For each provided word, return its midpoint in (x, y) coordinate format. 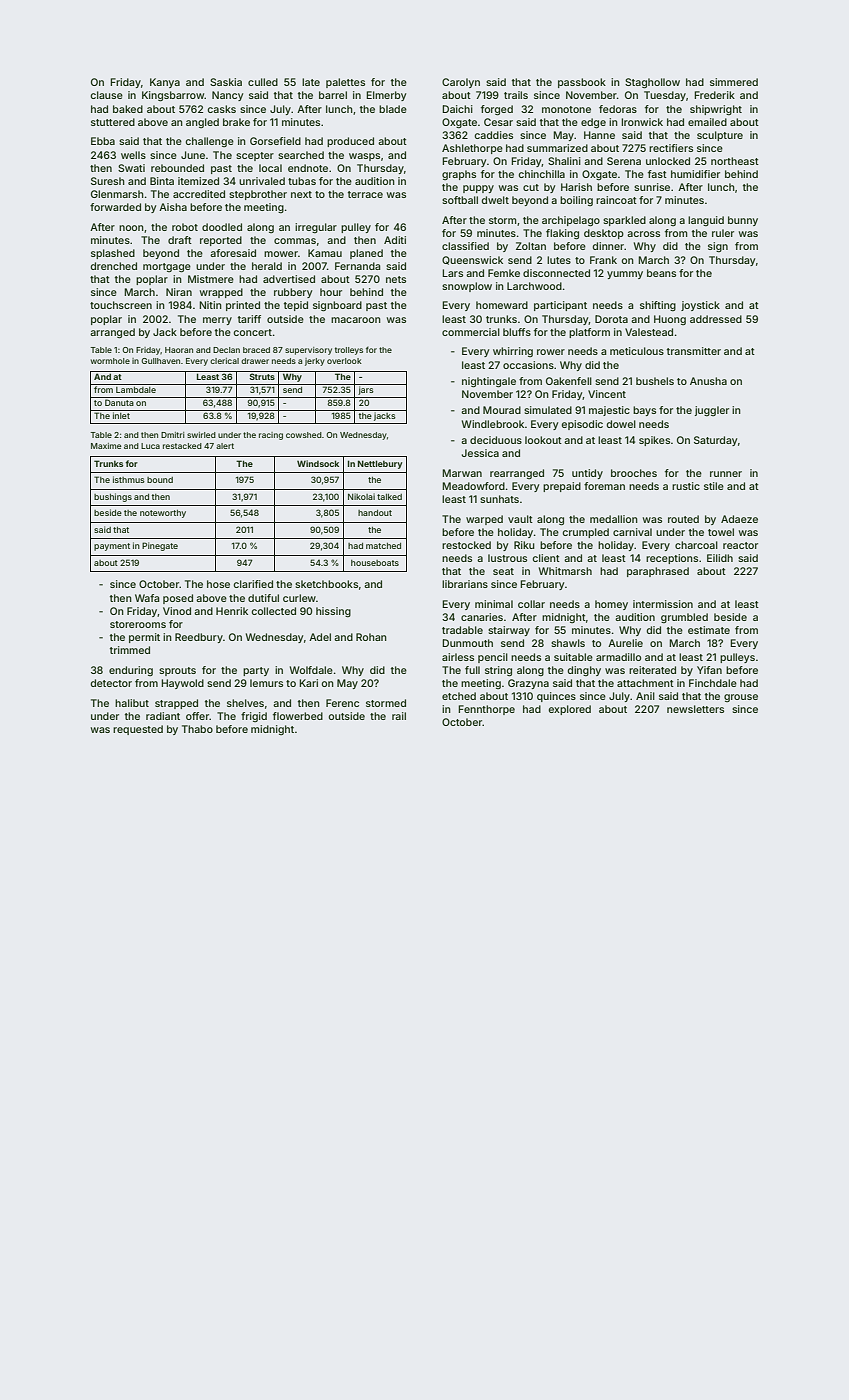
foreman (604, 486)
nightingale (489, 382)
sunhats (499, 499)
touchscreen (121, 305)
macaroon (356, 320)
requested (138, 730)
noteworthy (163, 514)
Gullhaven (160, 361)
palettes (345, 83)
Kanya (165, 83)
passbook (582, 83)
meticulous (637, 351)
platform (589, 333)
